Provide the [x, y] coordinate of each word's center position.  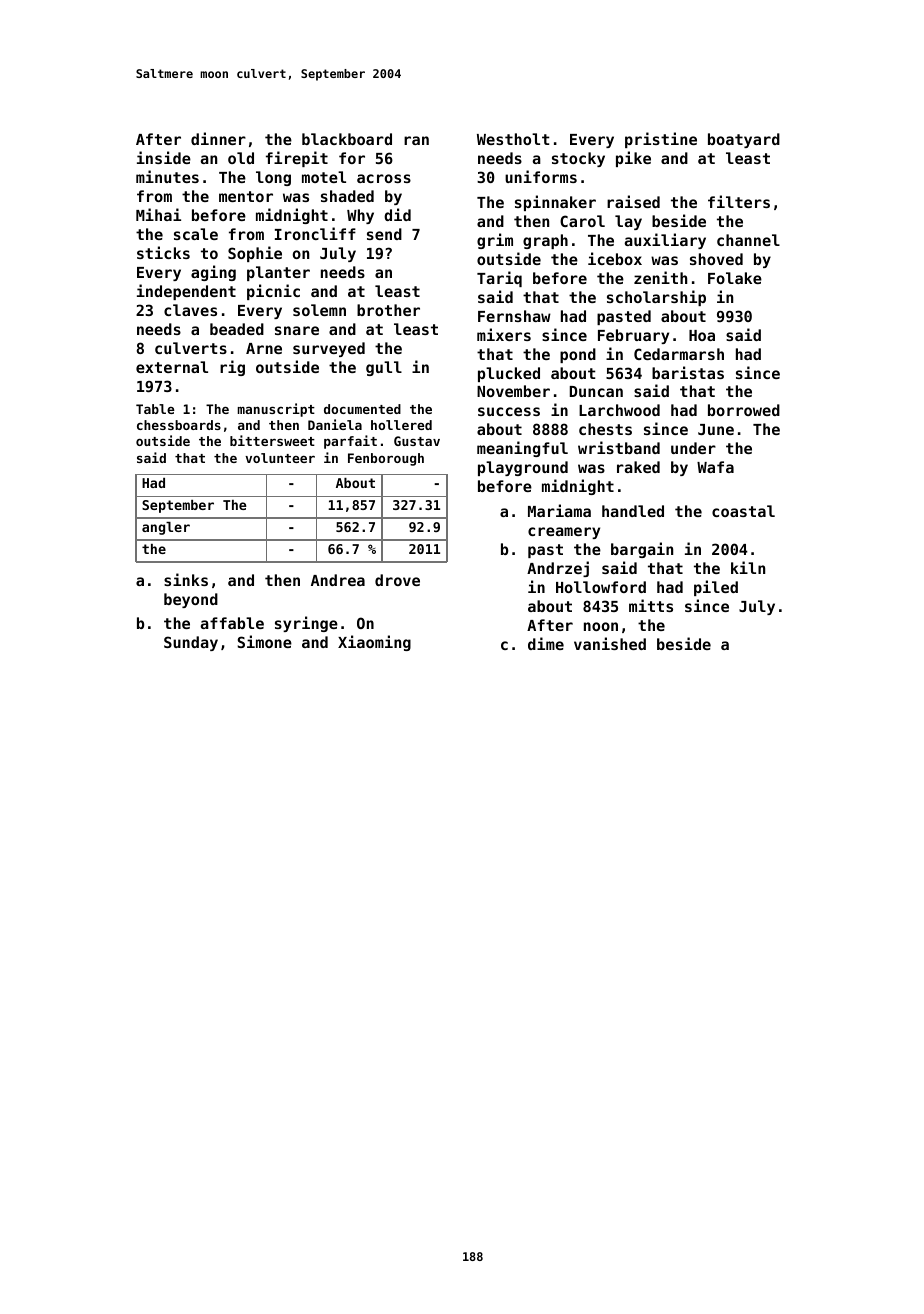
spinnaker [555, 203]
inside [164, 157]
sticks [163, 252]
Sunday [191, 643]
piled [716, 588]
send [384, 234]
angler [166, 528]
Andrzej [558, 569]
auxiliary [665, 241]
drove [397, 580]
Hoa [702, 335]
